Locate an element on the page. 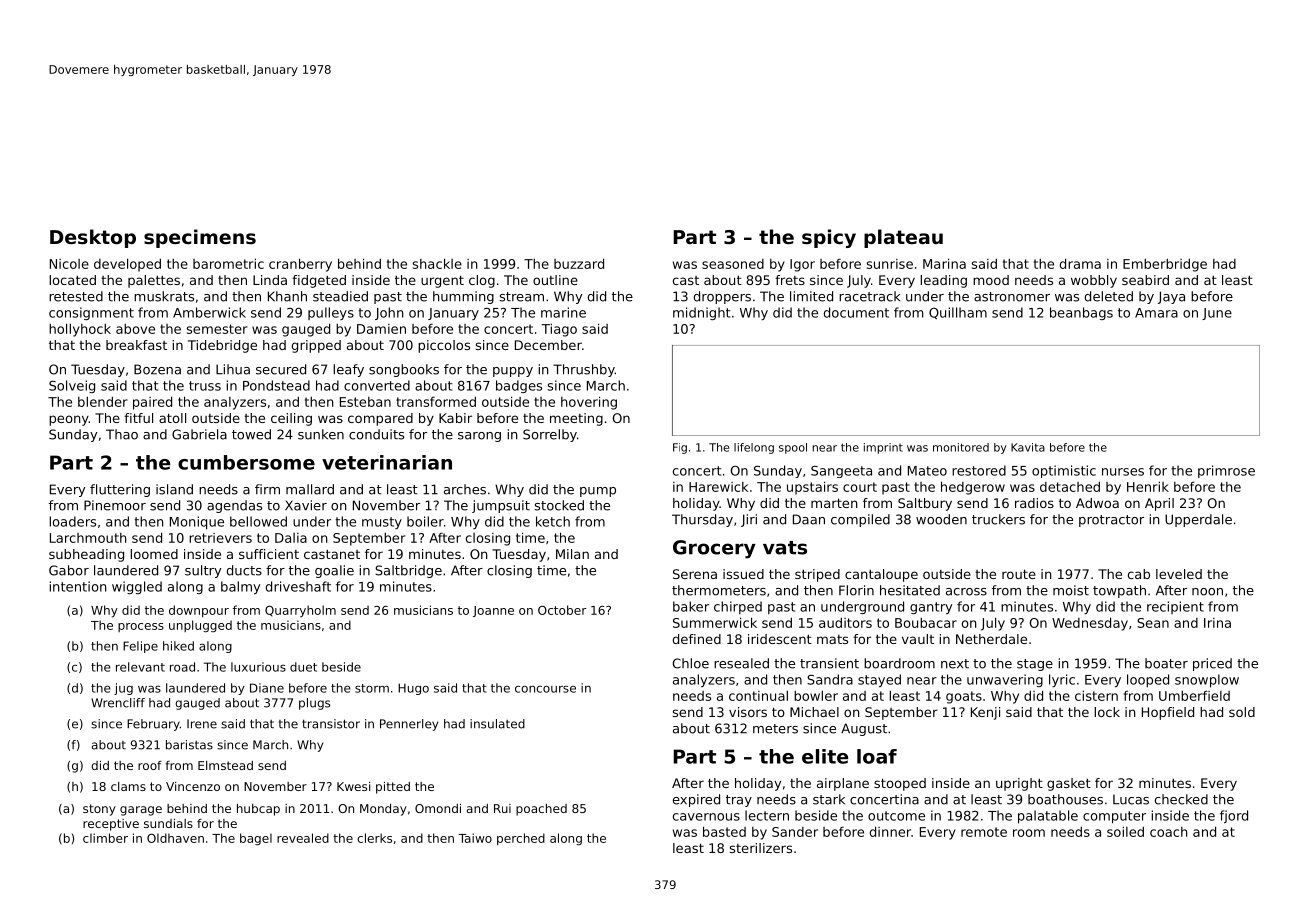 The width and height of the image is (1308, 924). roof is located at coordinates (150, 765).
